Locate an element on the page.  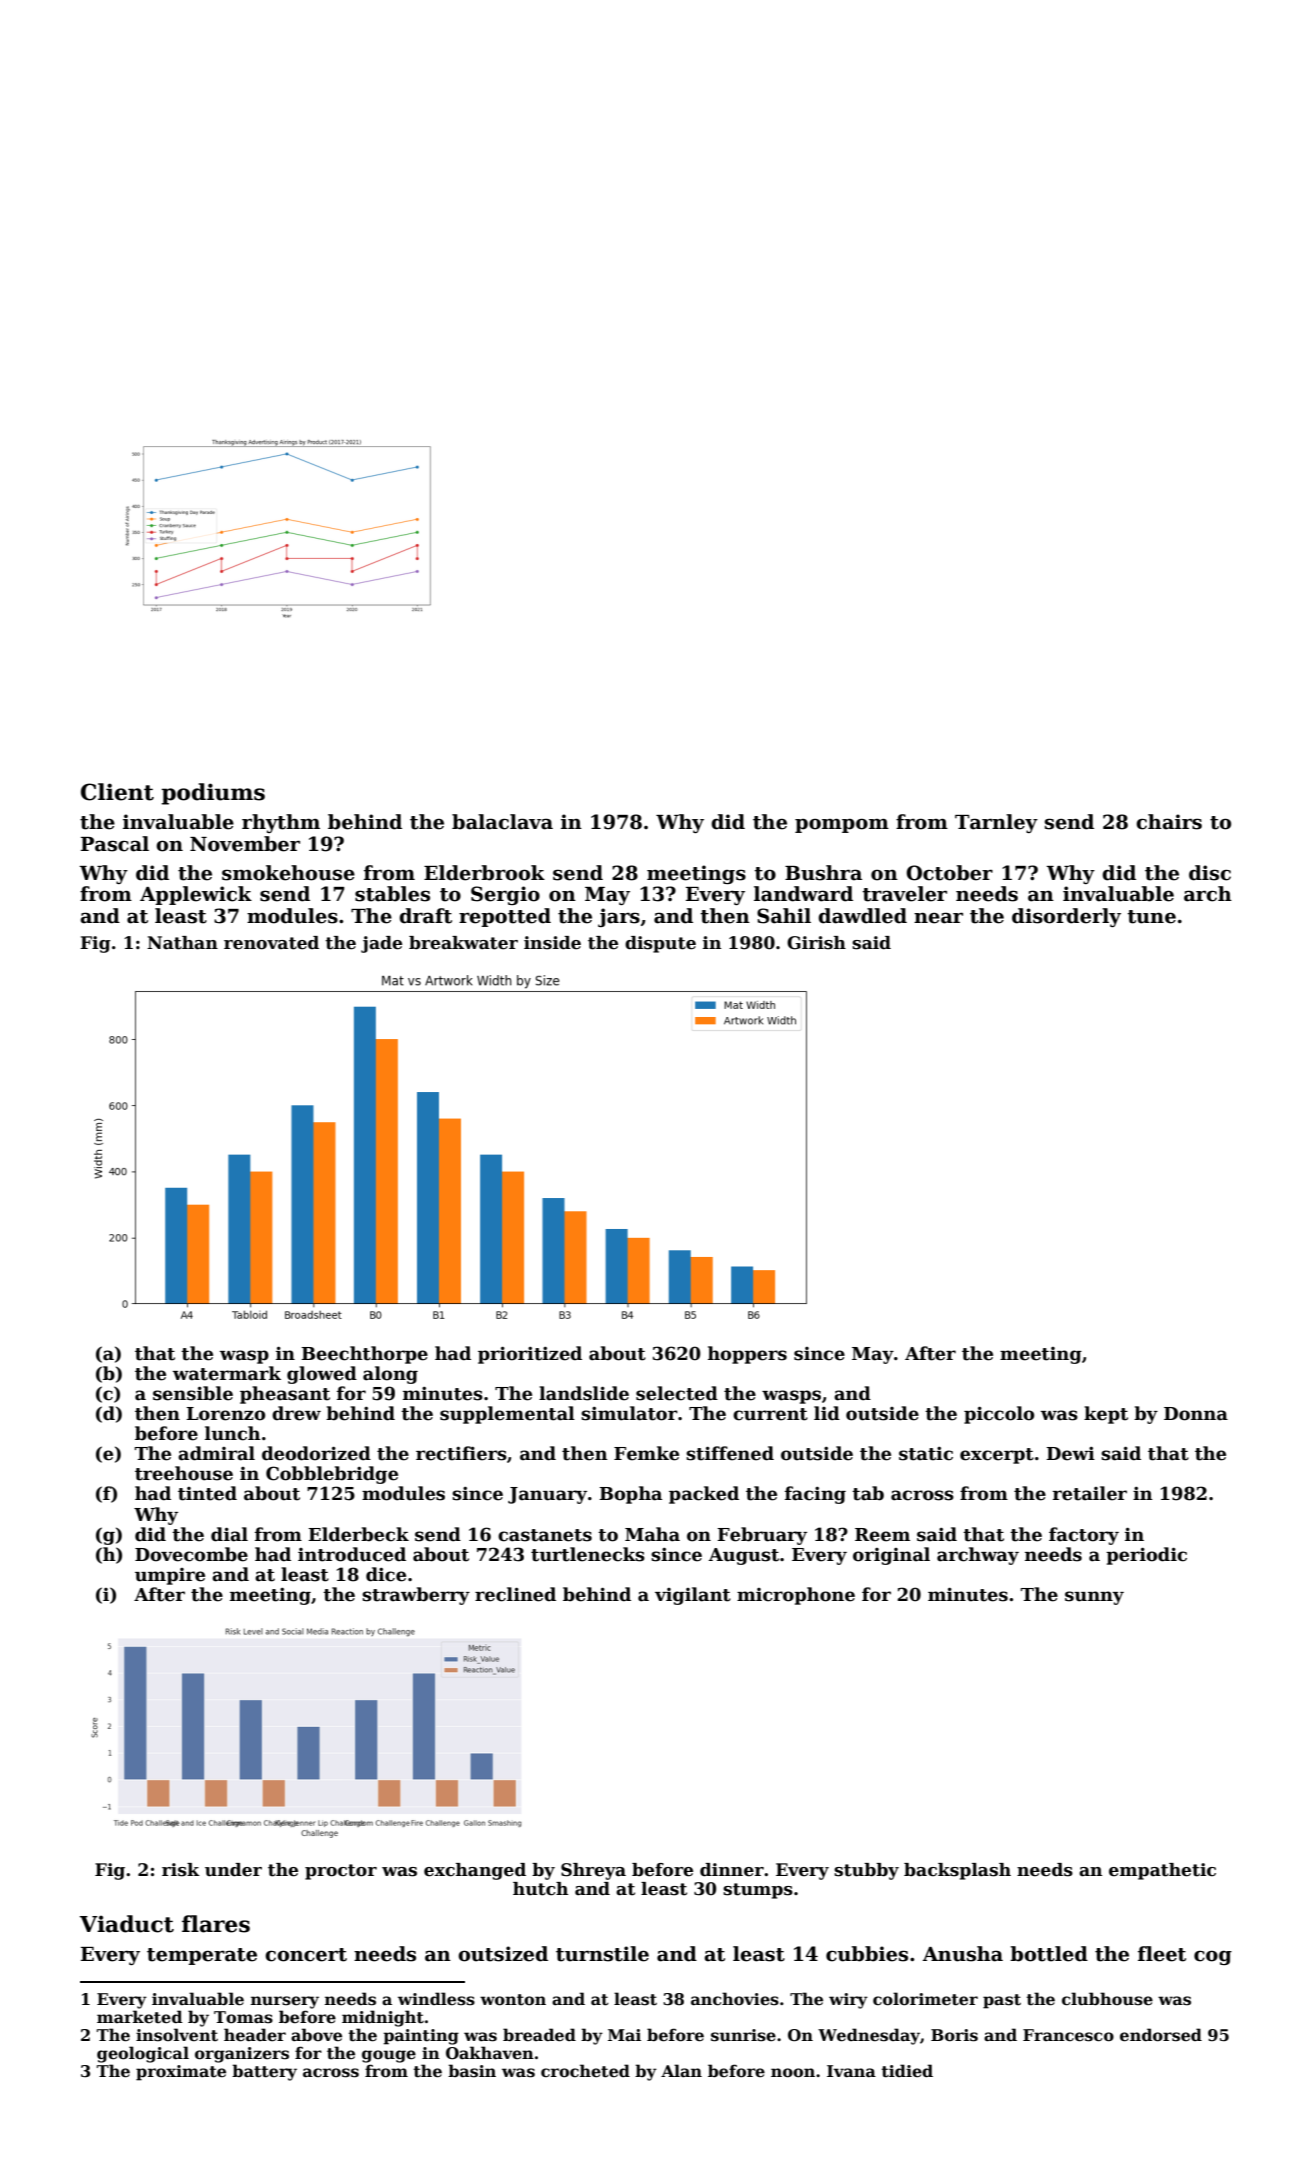
sunny is located at coordinates (1094, 1598).
